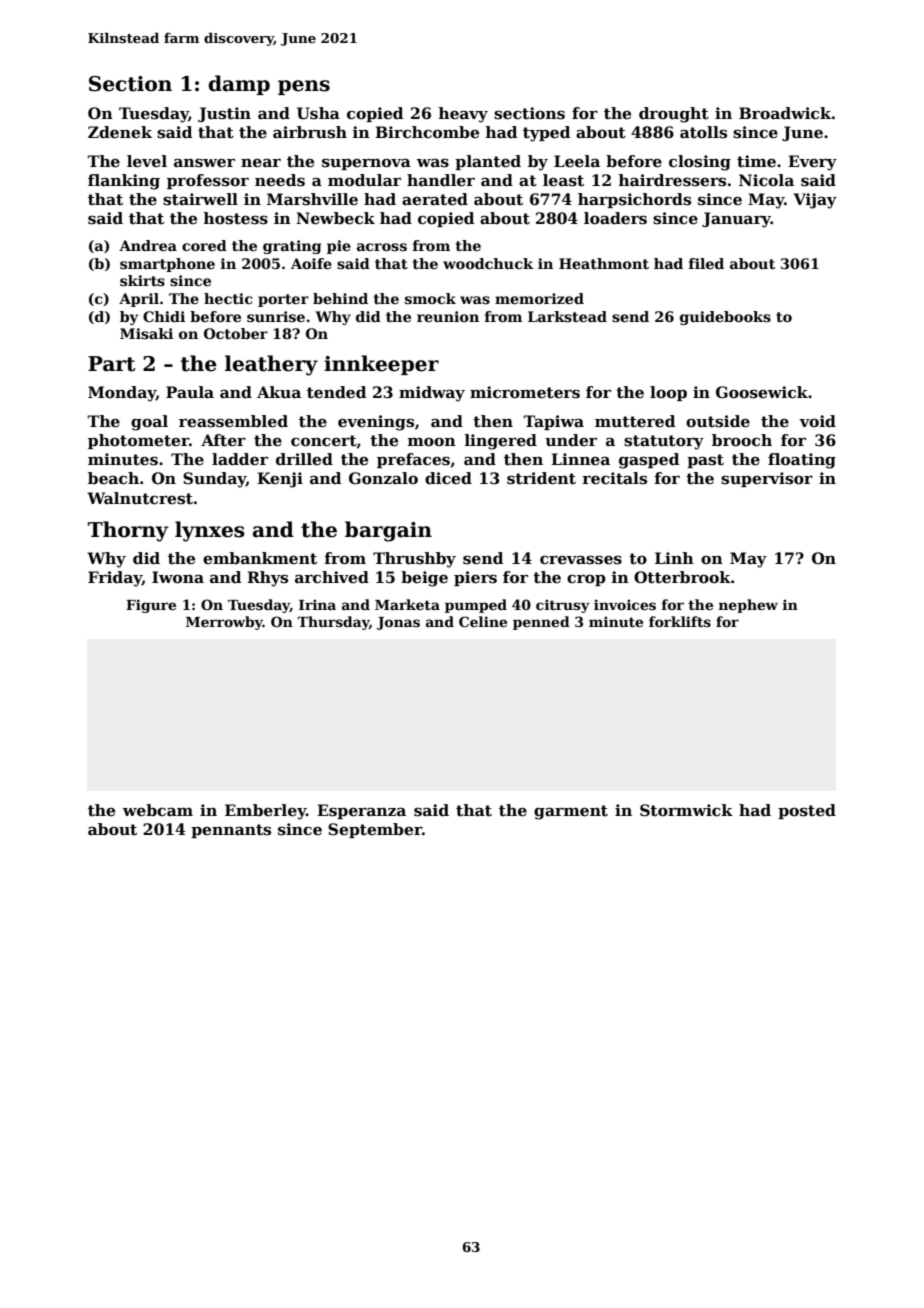 This screenshot has height=1308, width=924. Describe the element at coordinates (604, 263) in the screenshot. I see `Heathmont` at that location.
